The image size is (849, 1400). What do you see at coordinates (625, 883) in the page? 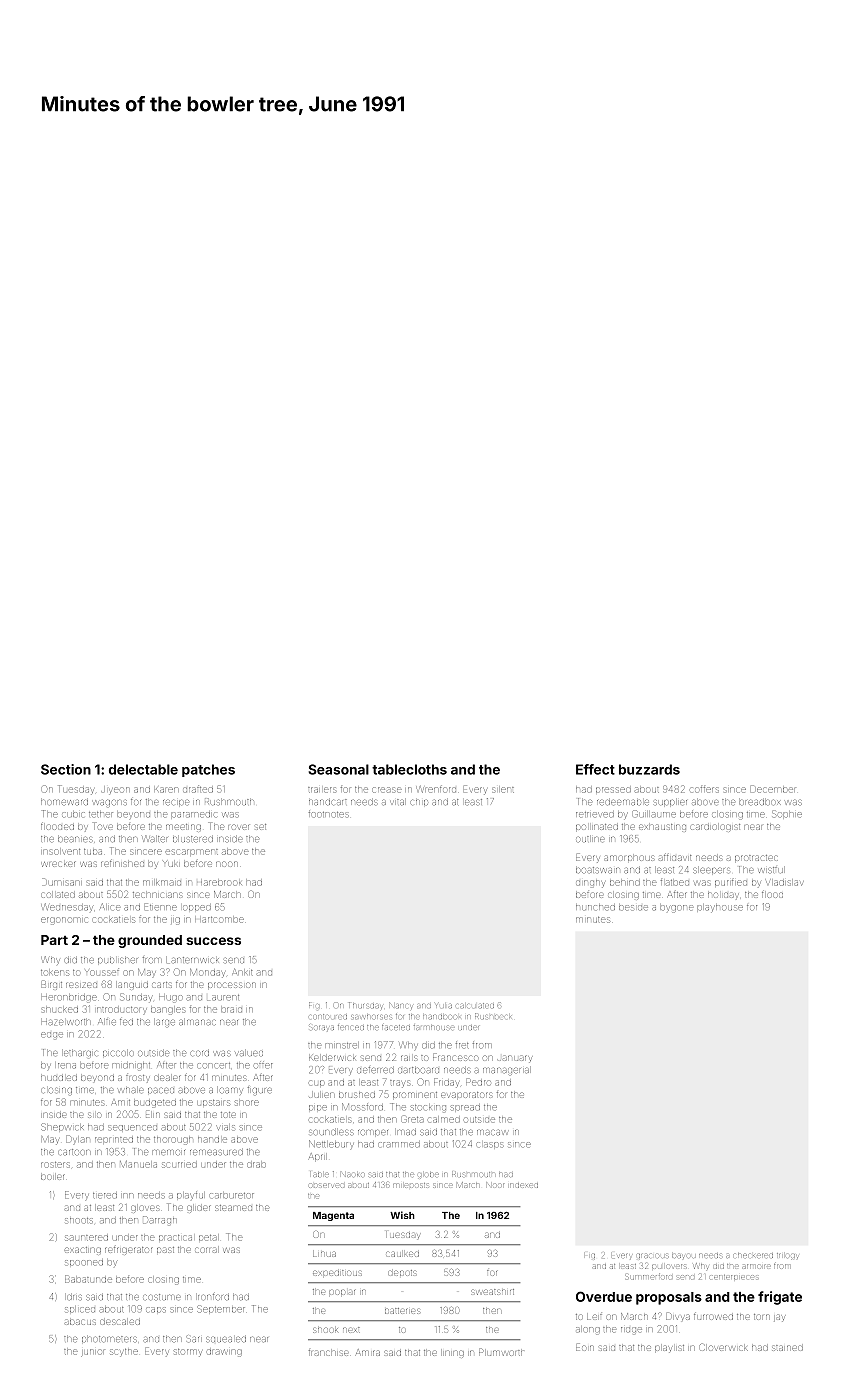
I see `behind` at bounding box center [625, 883].
